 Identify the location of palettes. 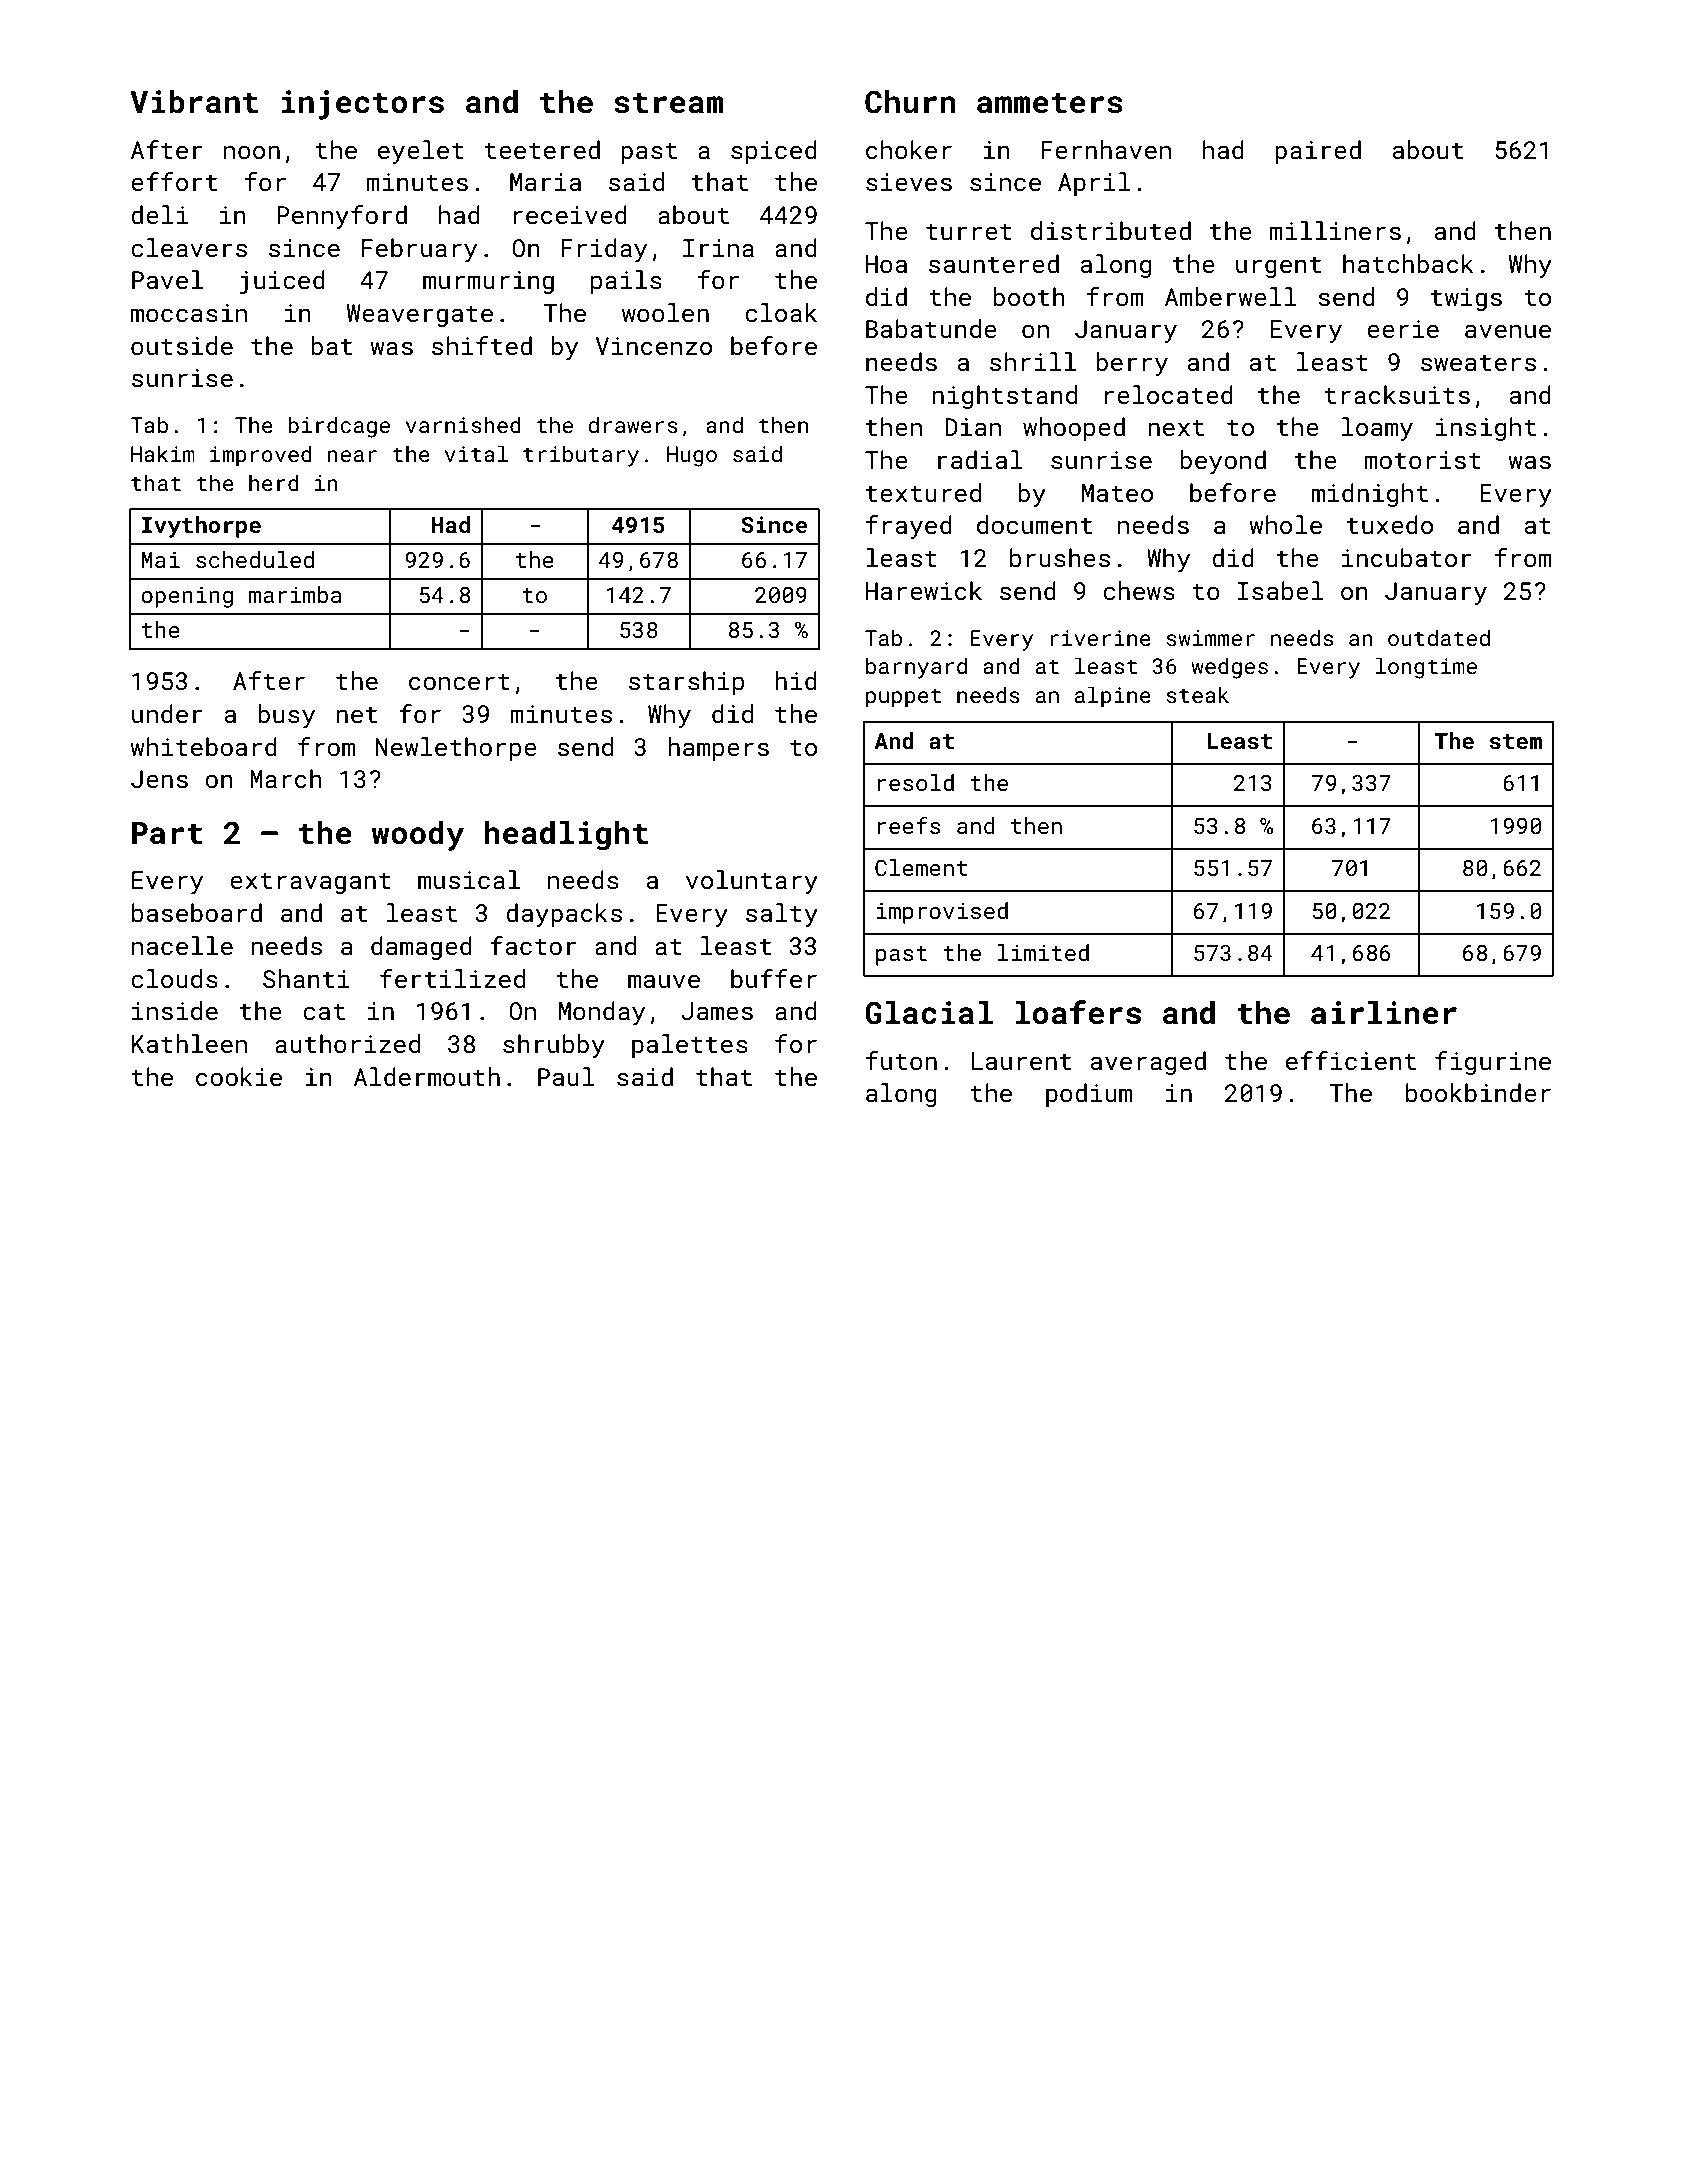
(690, 1046).
